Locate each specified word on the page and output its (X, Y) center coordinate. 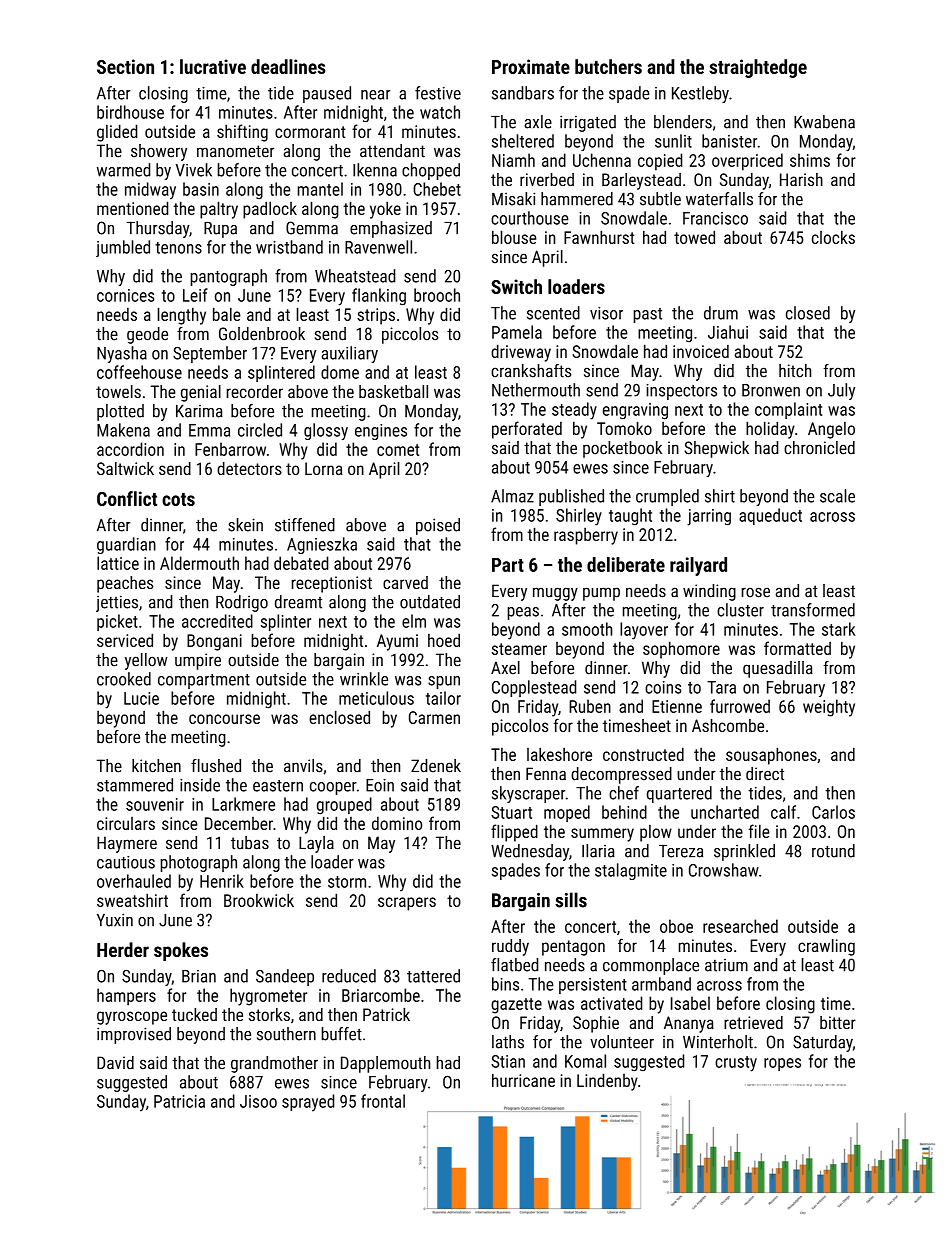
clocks (833, 237)
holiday (770, 430)
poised (438, 526)
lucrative (213, 66)
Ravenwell (378, 247)
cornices (125, 295)
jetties (117, 603)
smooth (587, 629)
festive (438, 93)
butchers (608, 66)
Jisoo (258, 1101)
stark (839, 629)
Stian (508, 1061)
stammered (135, 785)
